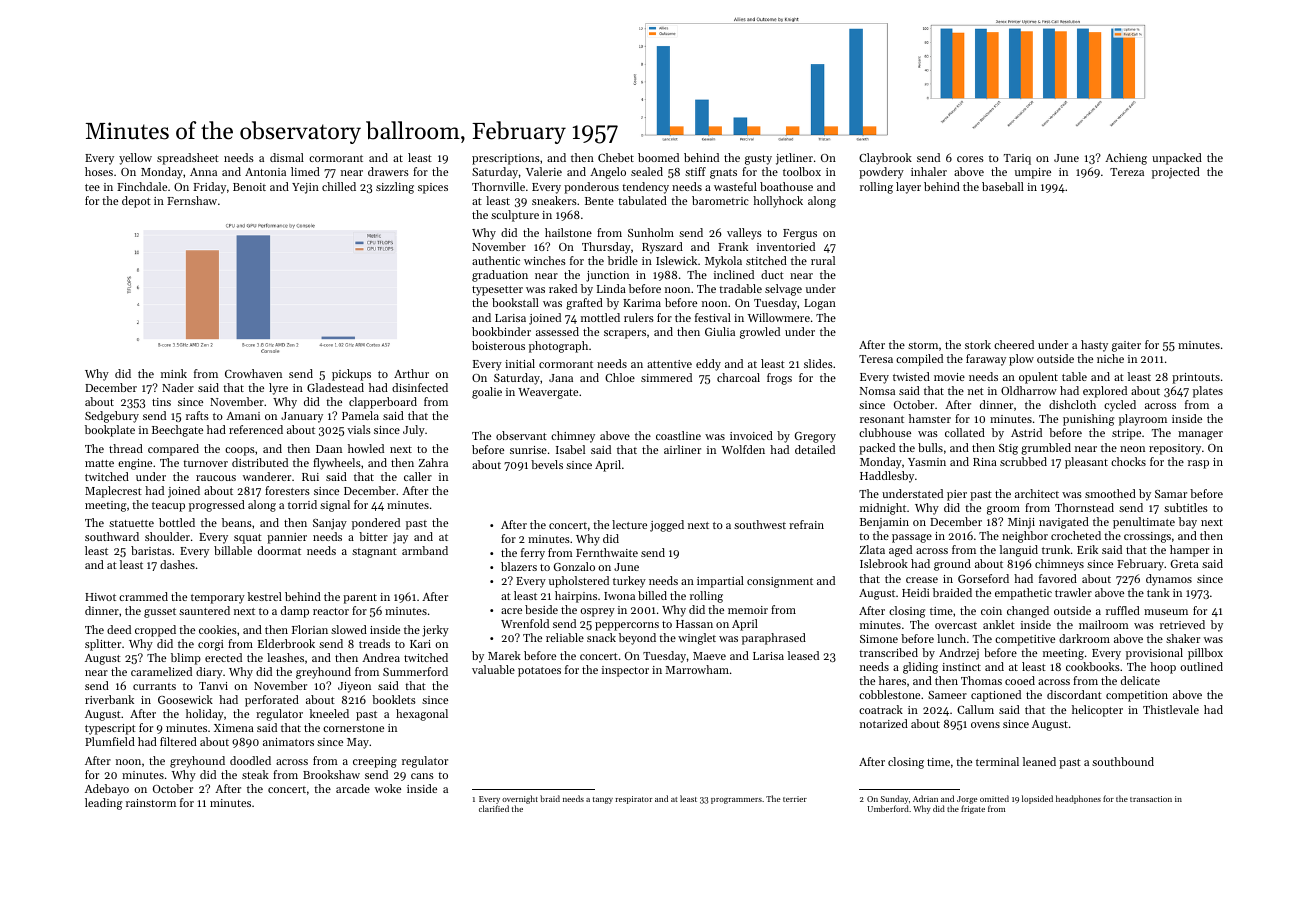 The height and width of the image is (924, 1308). Describe the element at coordinates (1017, 159) in the image. I see `Tariq` at that location.
